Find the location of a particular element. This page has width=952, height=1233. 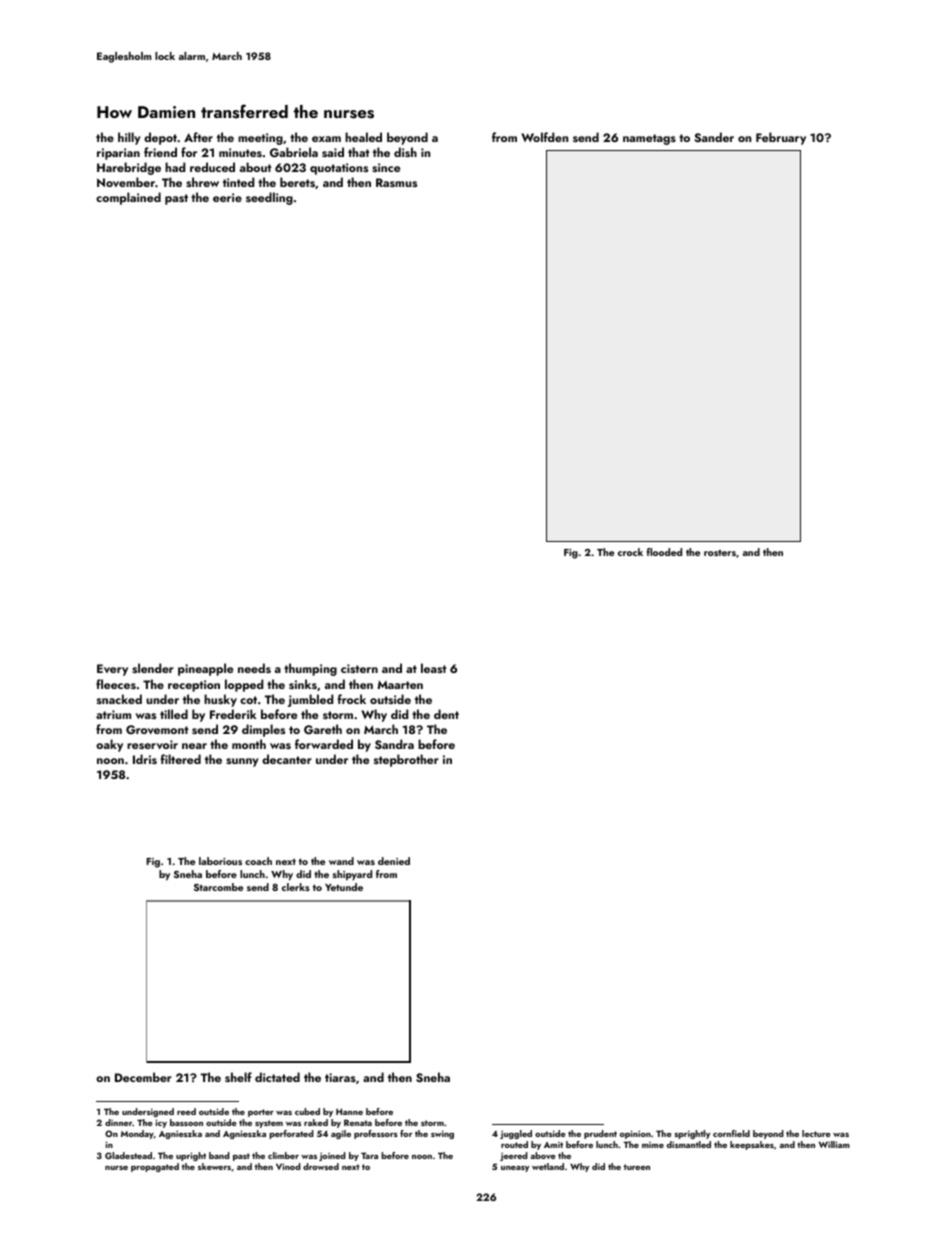

Rasmus is located at coordinates (396, 182).
